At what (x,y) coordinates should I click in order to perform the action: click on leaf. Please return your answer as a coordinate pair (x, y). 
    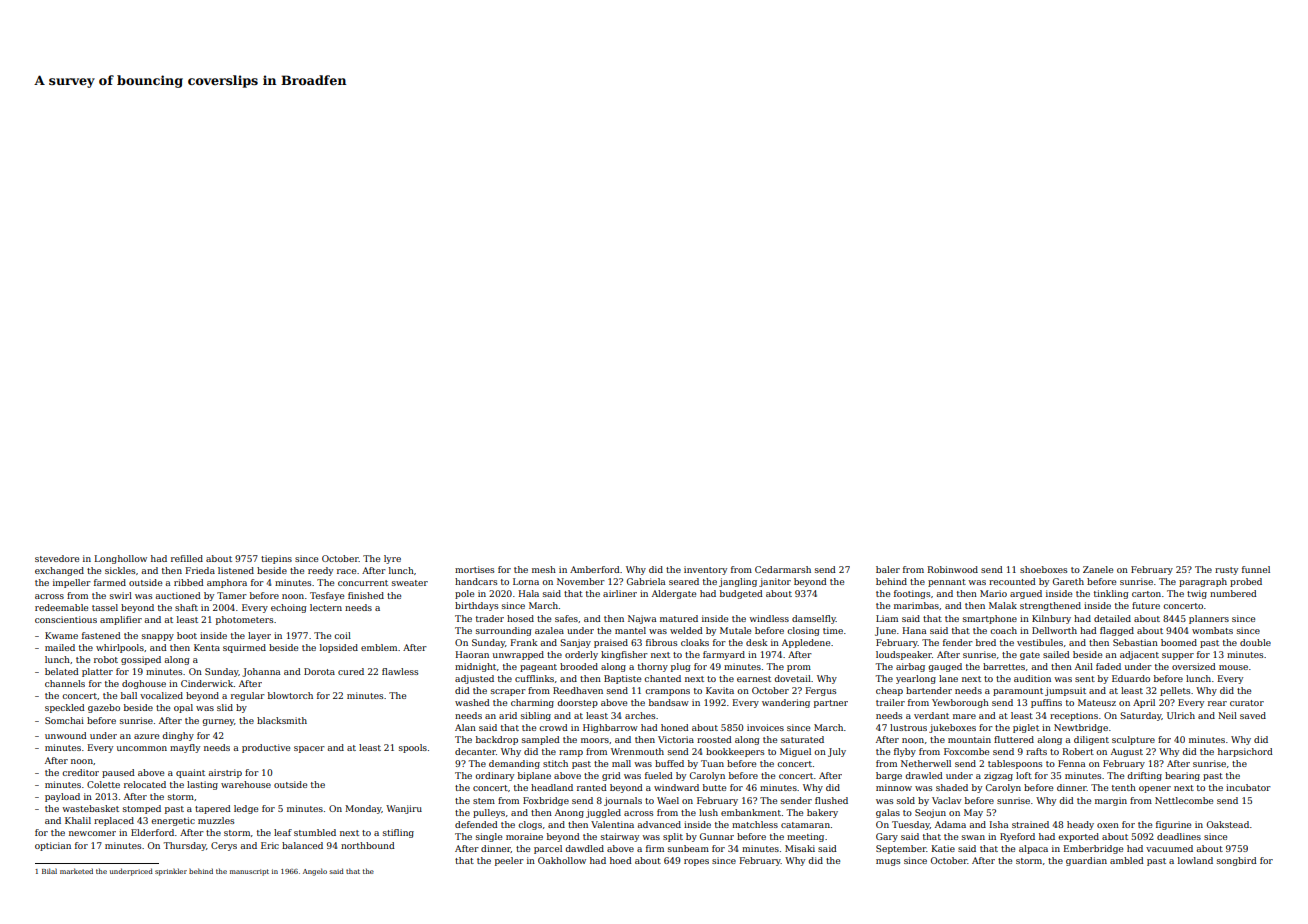
    Looking at the image, I should click on (283, 832).
